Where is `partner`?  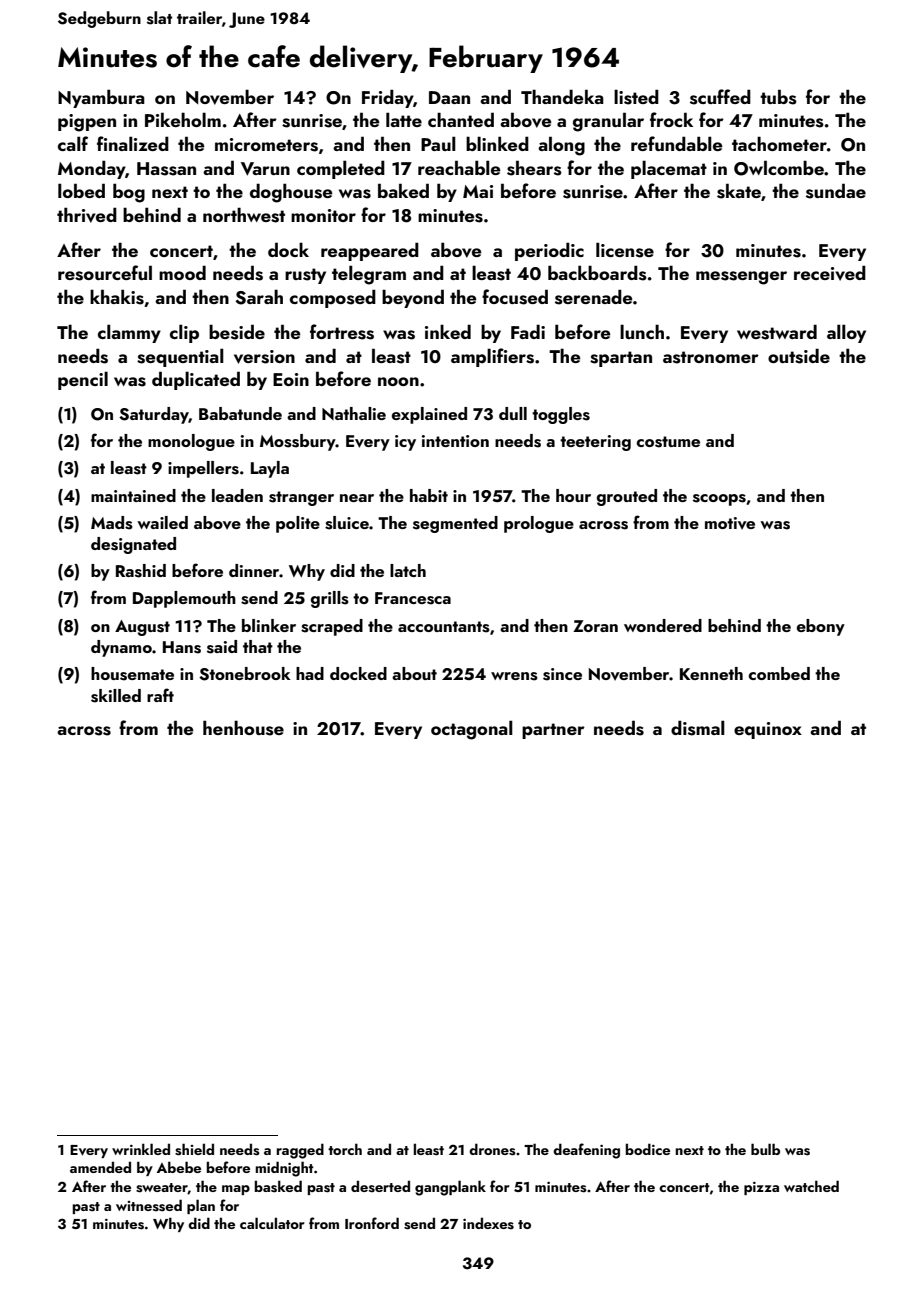
partner is located at coordinates (553, 731).
